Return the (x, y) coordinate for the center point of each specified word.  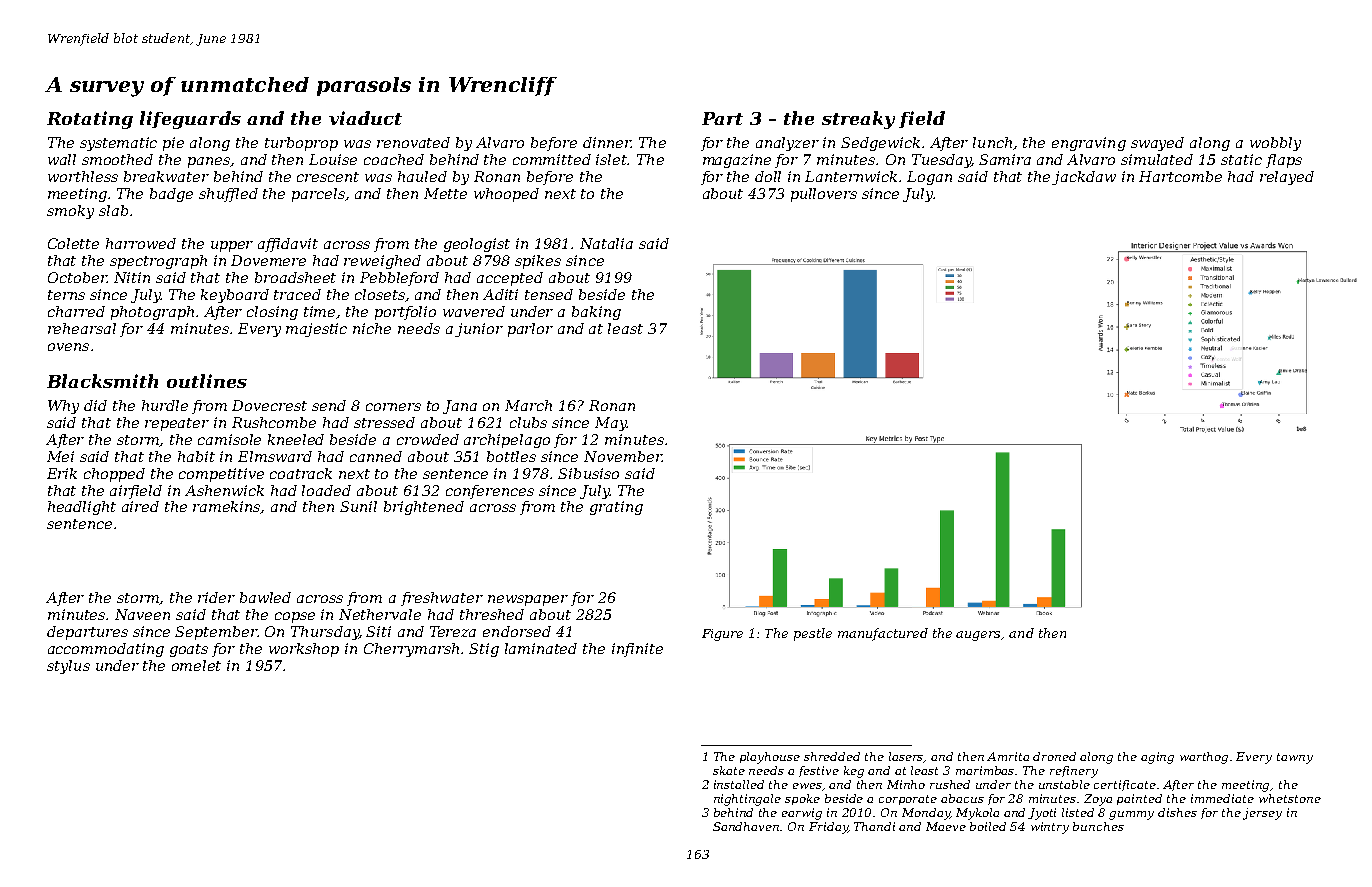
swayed (1157, 144)
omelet (196, 665)
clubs (528, 422)
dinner (607, 142)
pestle (813, 634)
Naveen (142, 614)
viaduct (365, 118)
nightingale (747, 800)
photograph (152, 313)
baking (596, 313)
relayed (1287, 178)
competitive (221, 475)
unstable (1064, 784)
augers (979, 636)
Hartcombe (1180, 176)
